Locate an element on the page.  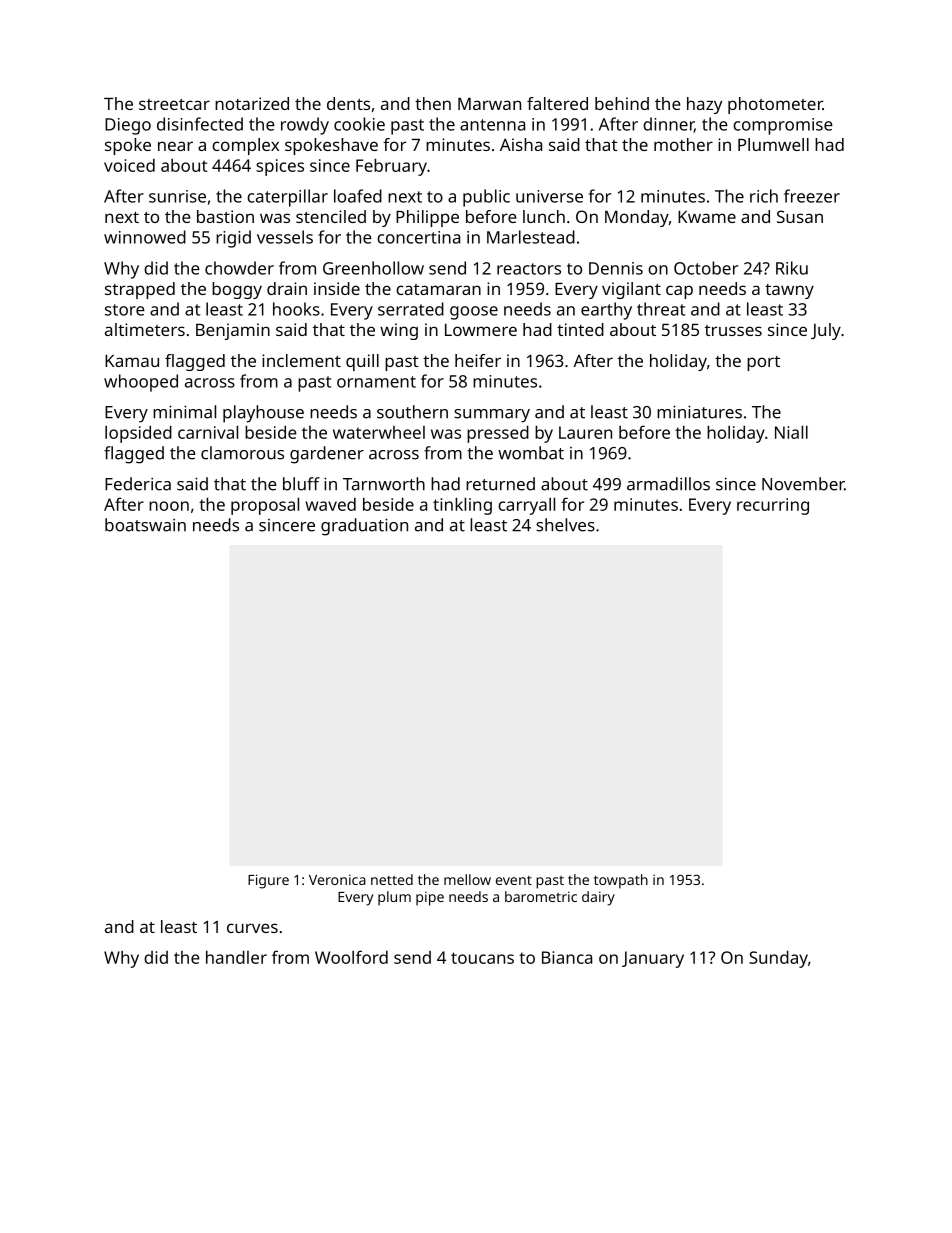
handler is located at coordinates (236, 957).
